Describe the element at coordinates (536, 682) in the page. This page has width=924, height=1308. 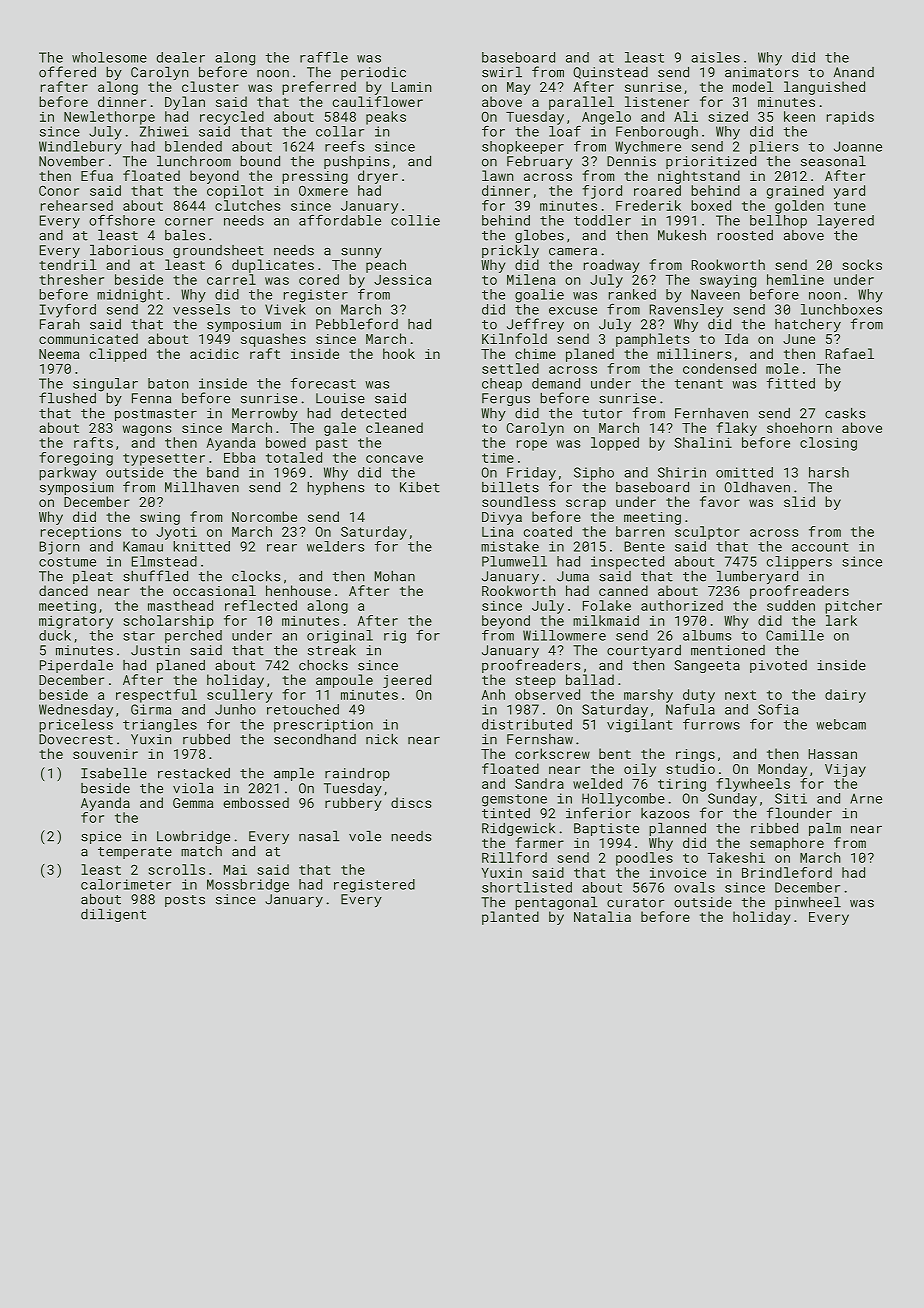
I see `steep` at that location.
